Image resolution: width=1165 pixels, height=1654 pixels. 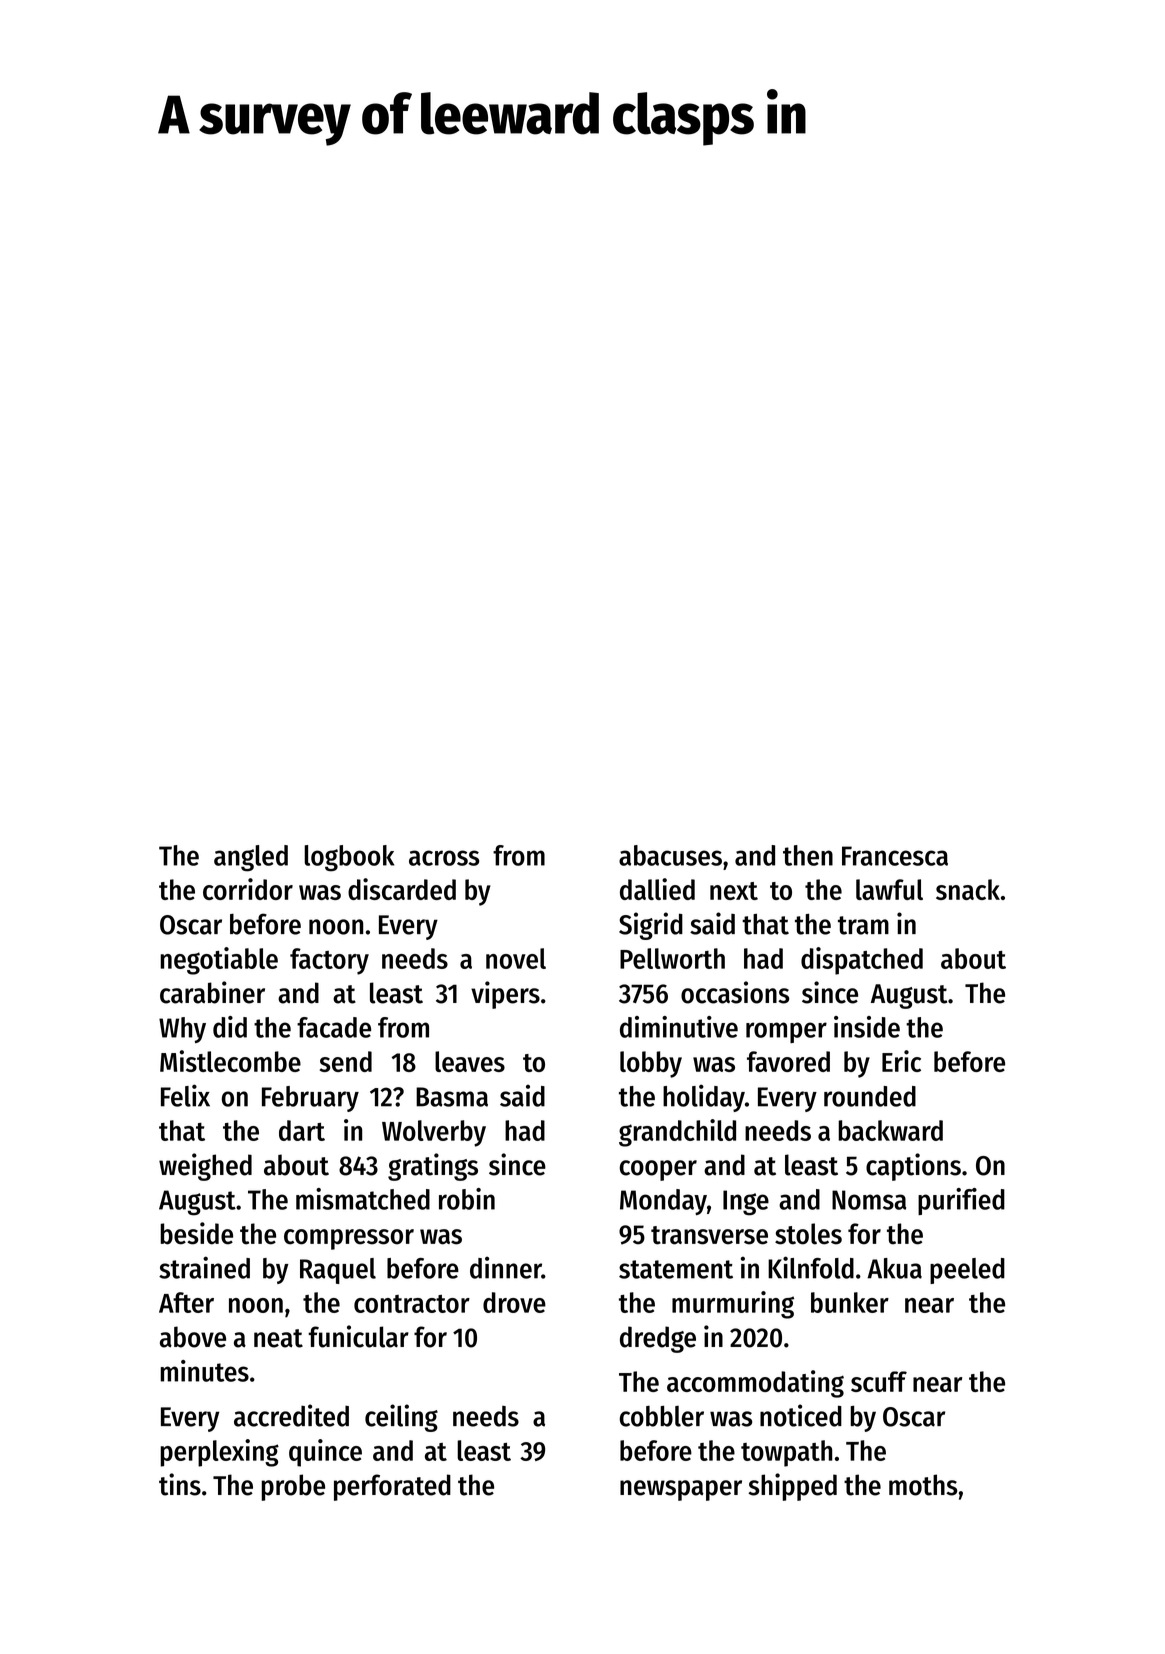 I want to click on dallied, so click(x=657, y=889).
